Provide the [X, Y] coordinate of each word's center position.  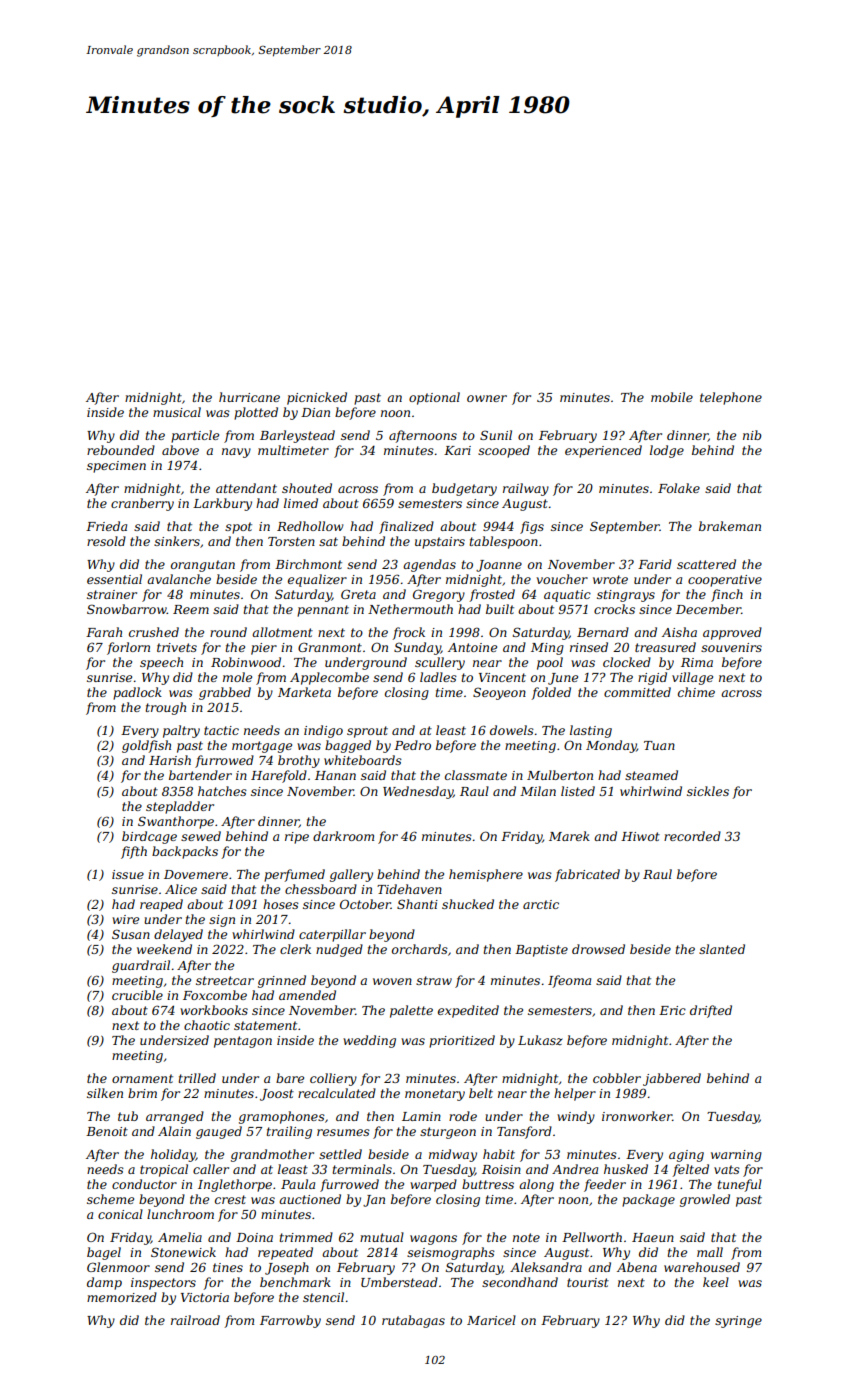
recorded [692, 836]
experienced [603, 451]
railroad [195, 1320]
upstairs [440, 543]
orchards [420, 949]
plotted [256, 413]
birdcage [149, 837]
